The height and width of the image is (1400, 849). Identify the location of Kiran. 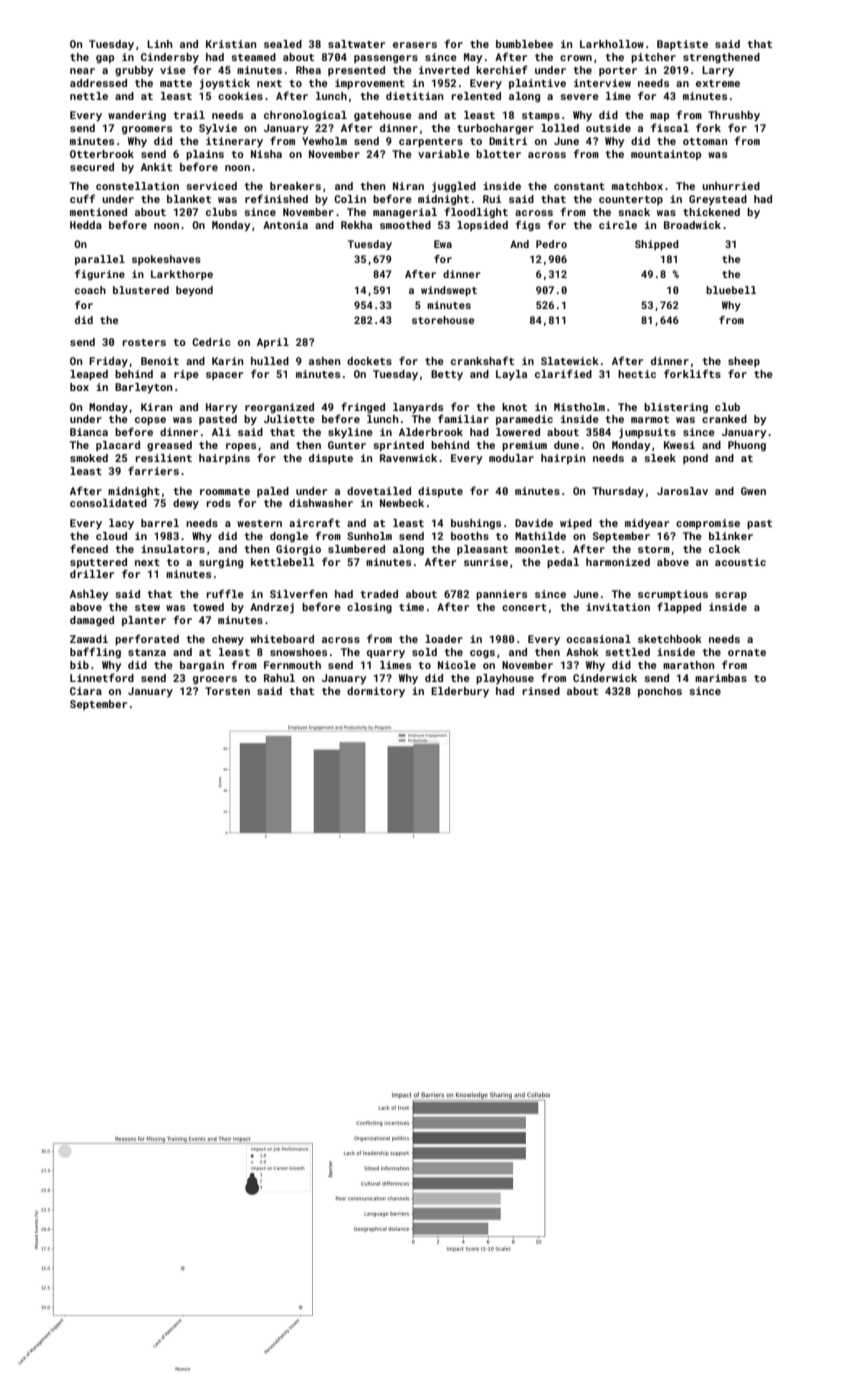
(156, 407).
